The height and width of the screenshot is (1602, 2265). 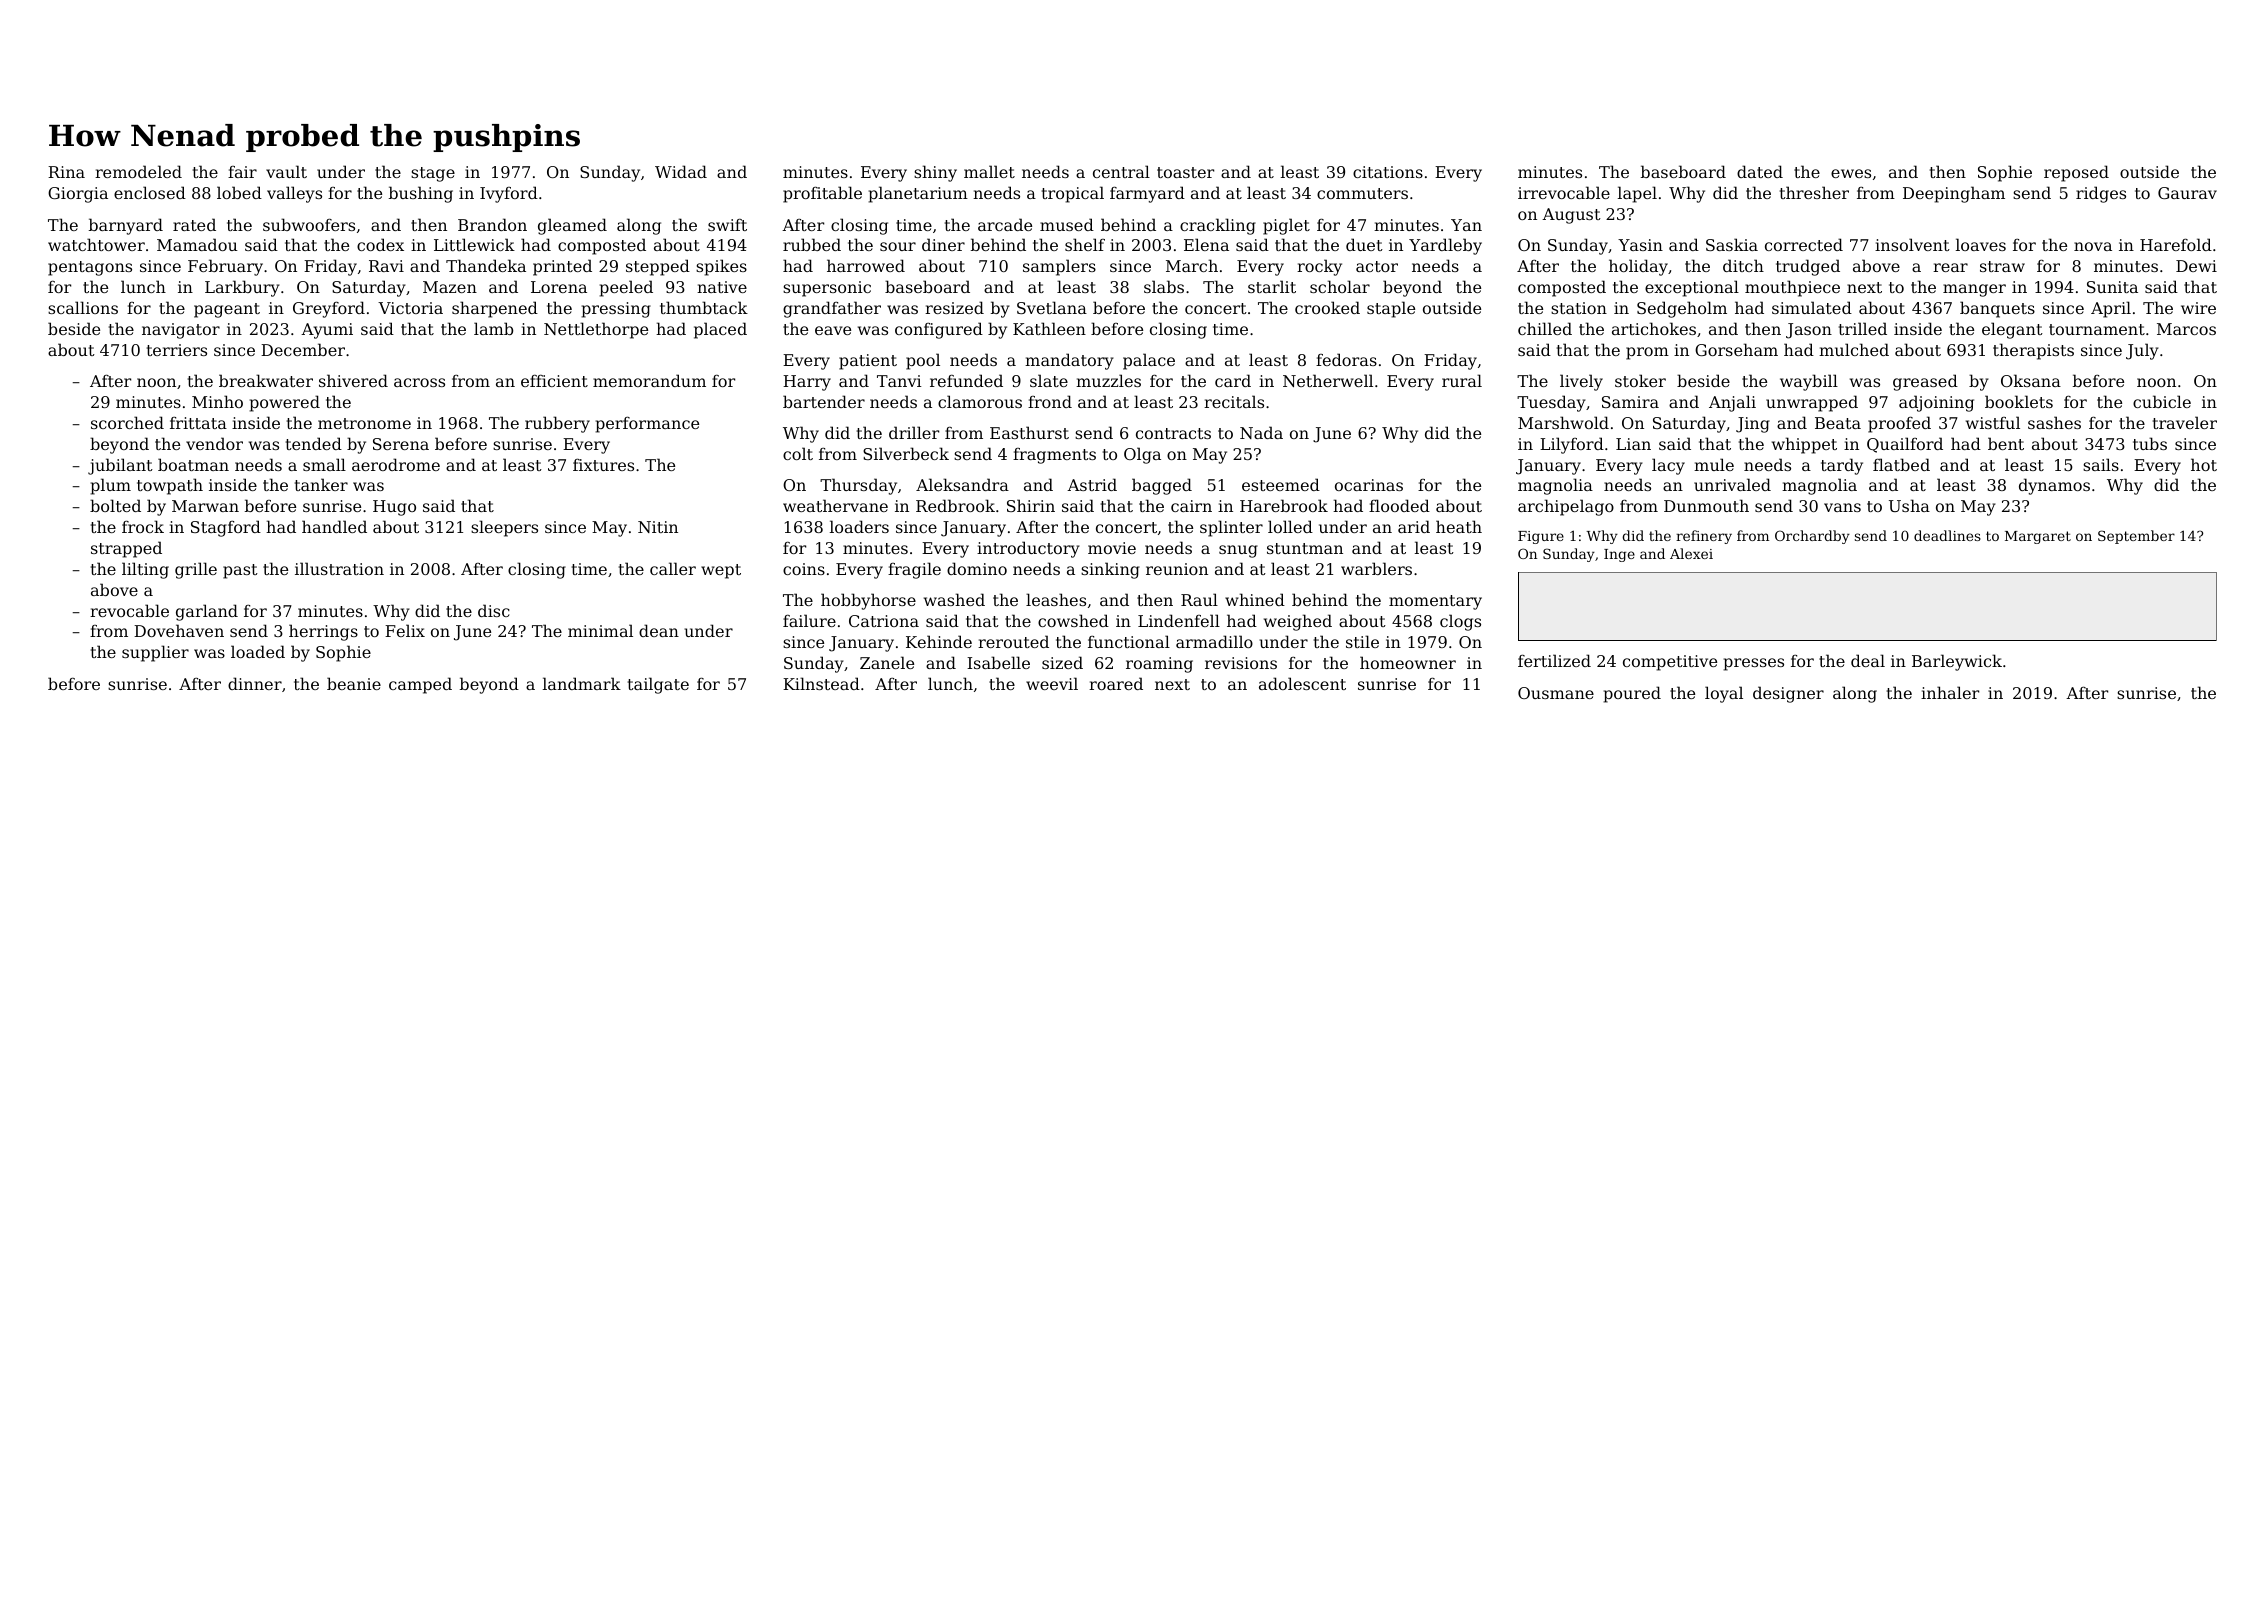 I want to click on Olga, so click(x=1142, y=455).
